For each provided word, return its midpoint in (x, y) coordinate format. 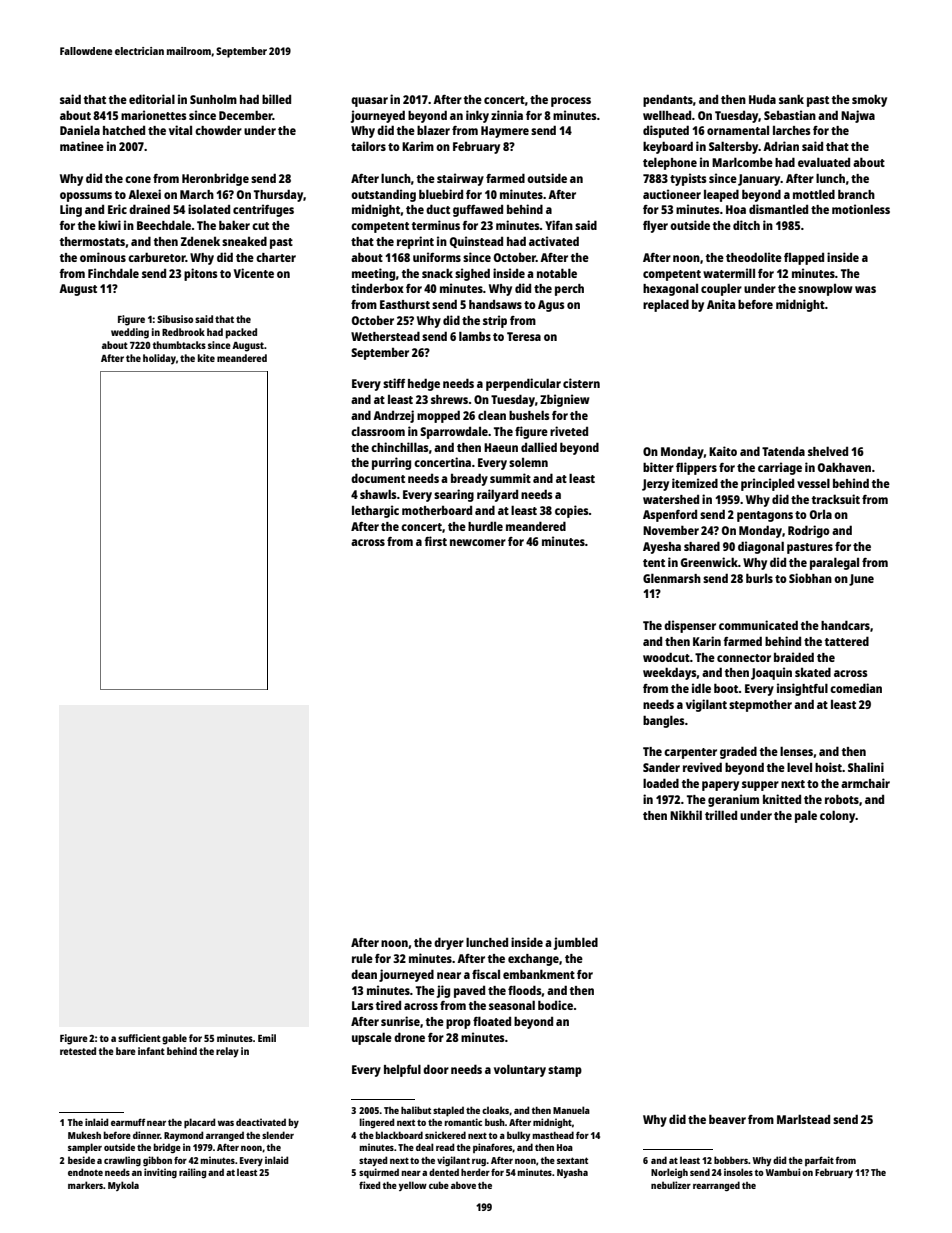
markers (85, 1185)
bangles (664, 721)
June (861, 580)
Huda (762, 99)
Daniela (80, 130)
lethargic (375, 511)
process (571, 102)
